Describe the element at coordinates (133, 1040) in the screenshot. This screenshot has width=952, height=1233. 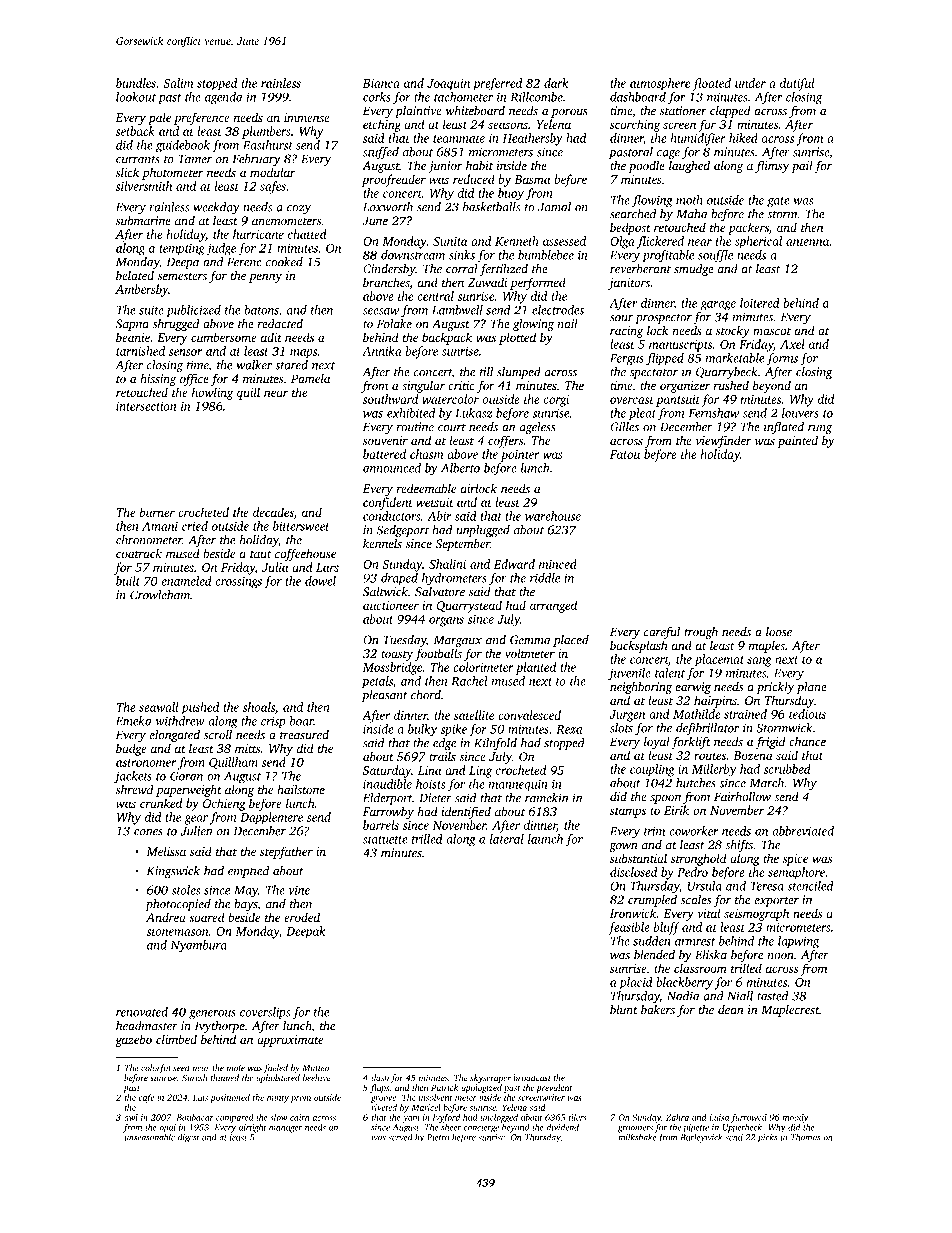
I see `gazebo` at that location.
